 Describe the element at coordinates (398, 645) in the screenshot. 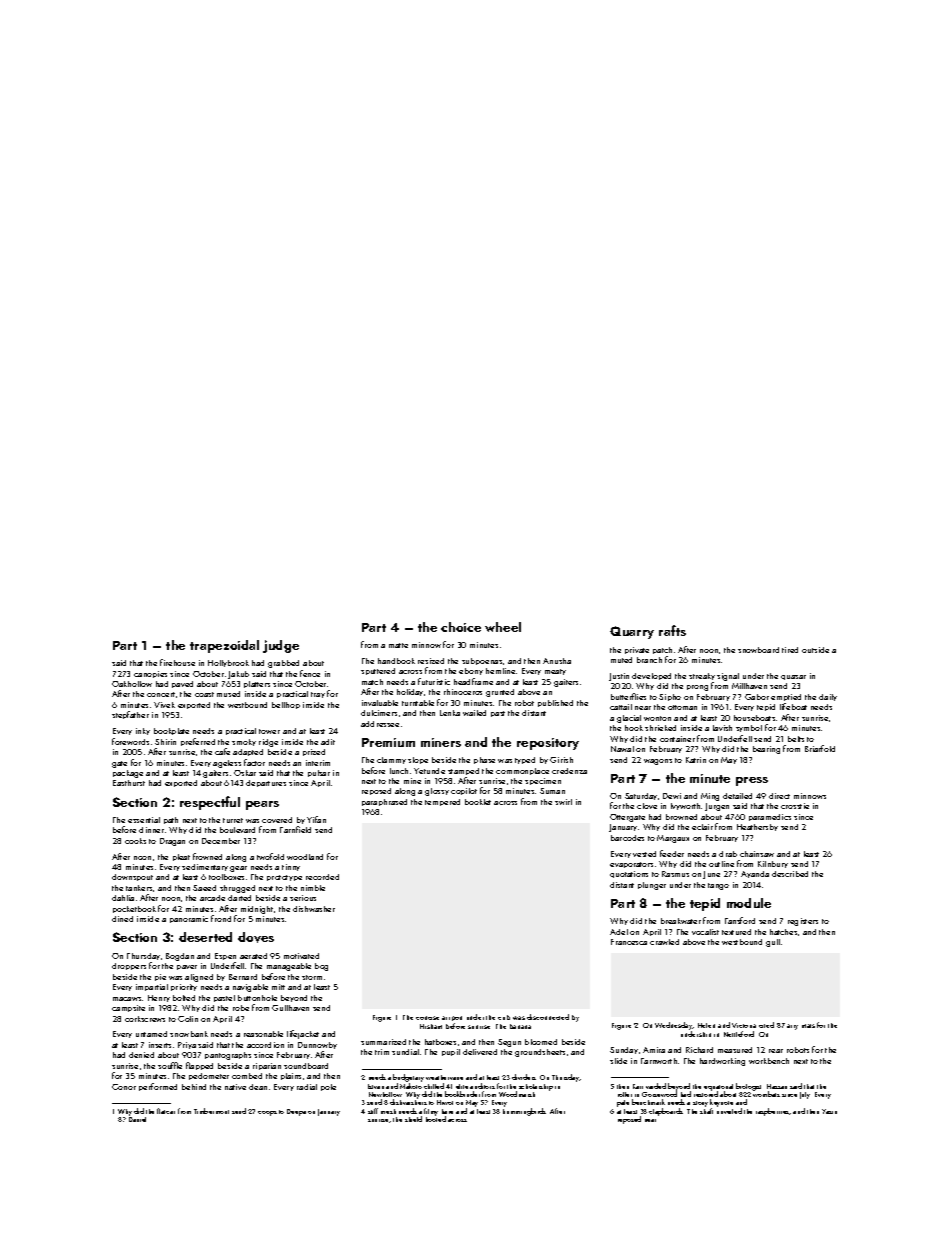

I see `matte` at that location.
